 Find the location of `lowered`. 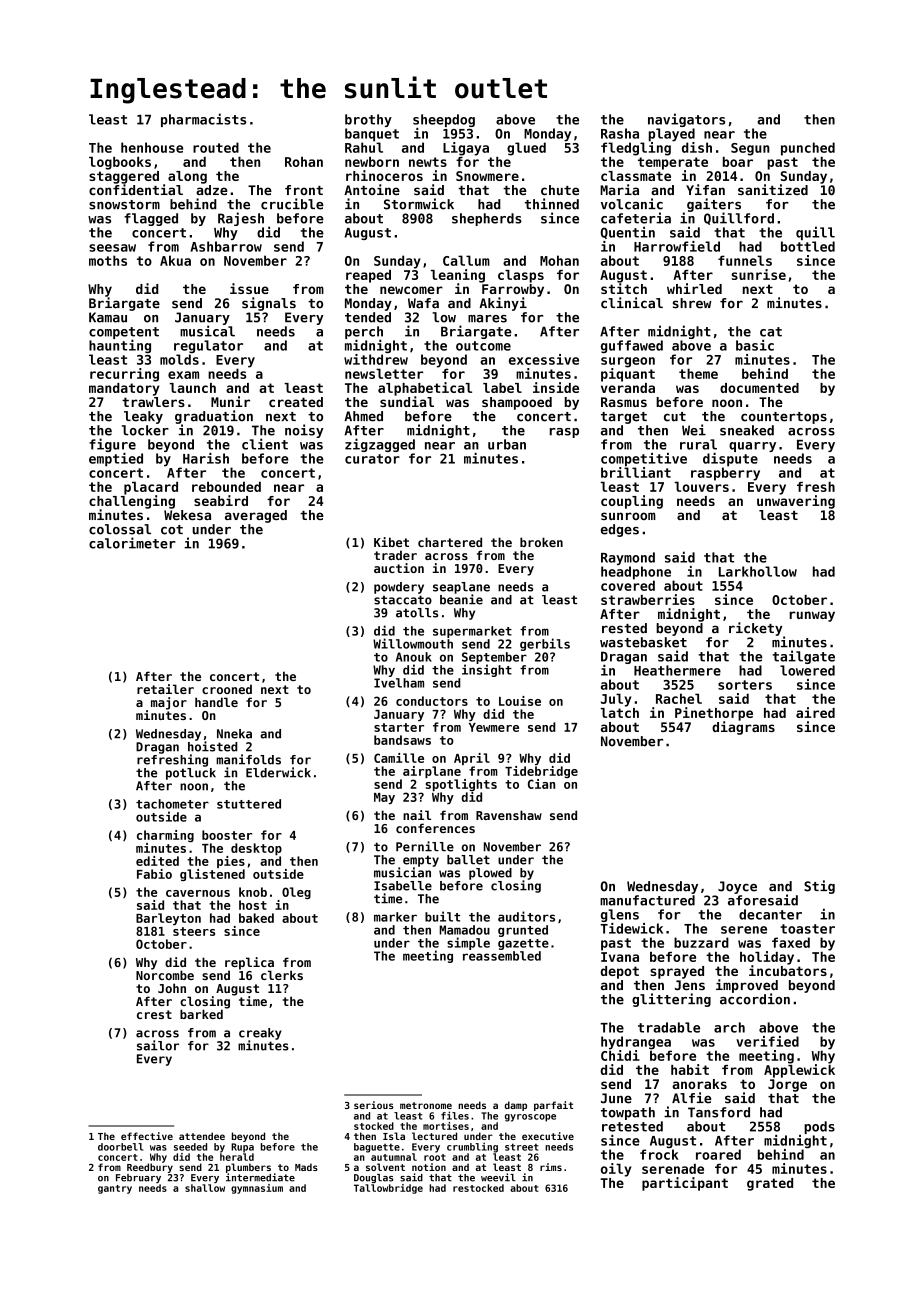

lowered is located at coordinates (807, 670).
